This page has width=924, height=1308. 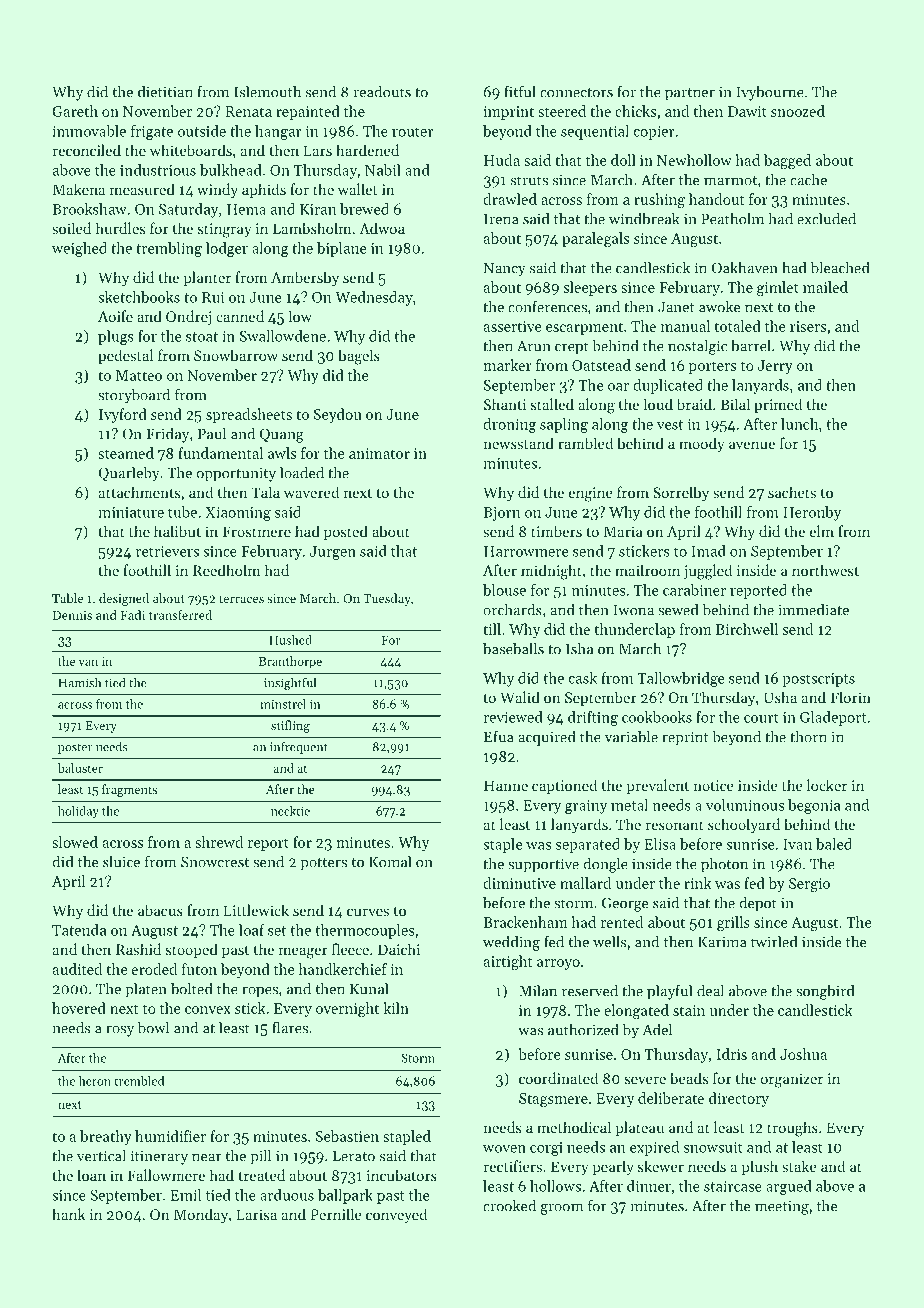 What do you see at coordinates (386, 599) in the page?
I see `Tuesday` at bounding box center [386, 599].
